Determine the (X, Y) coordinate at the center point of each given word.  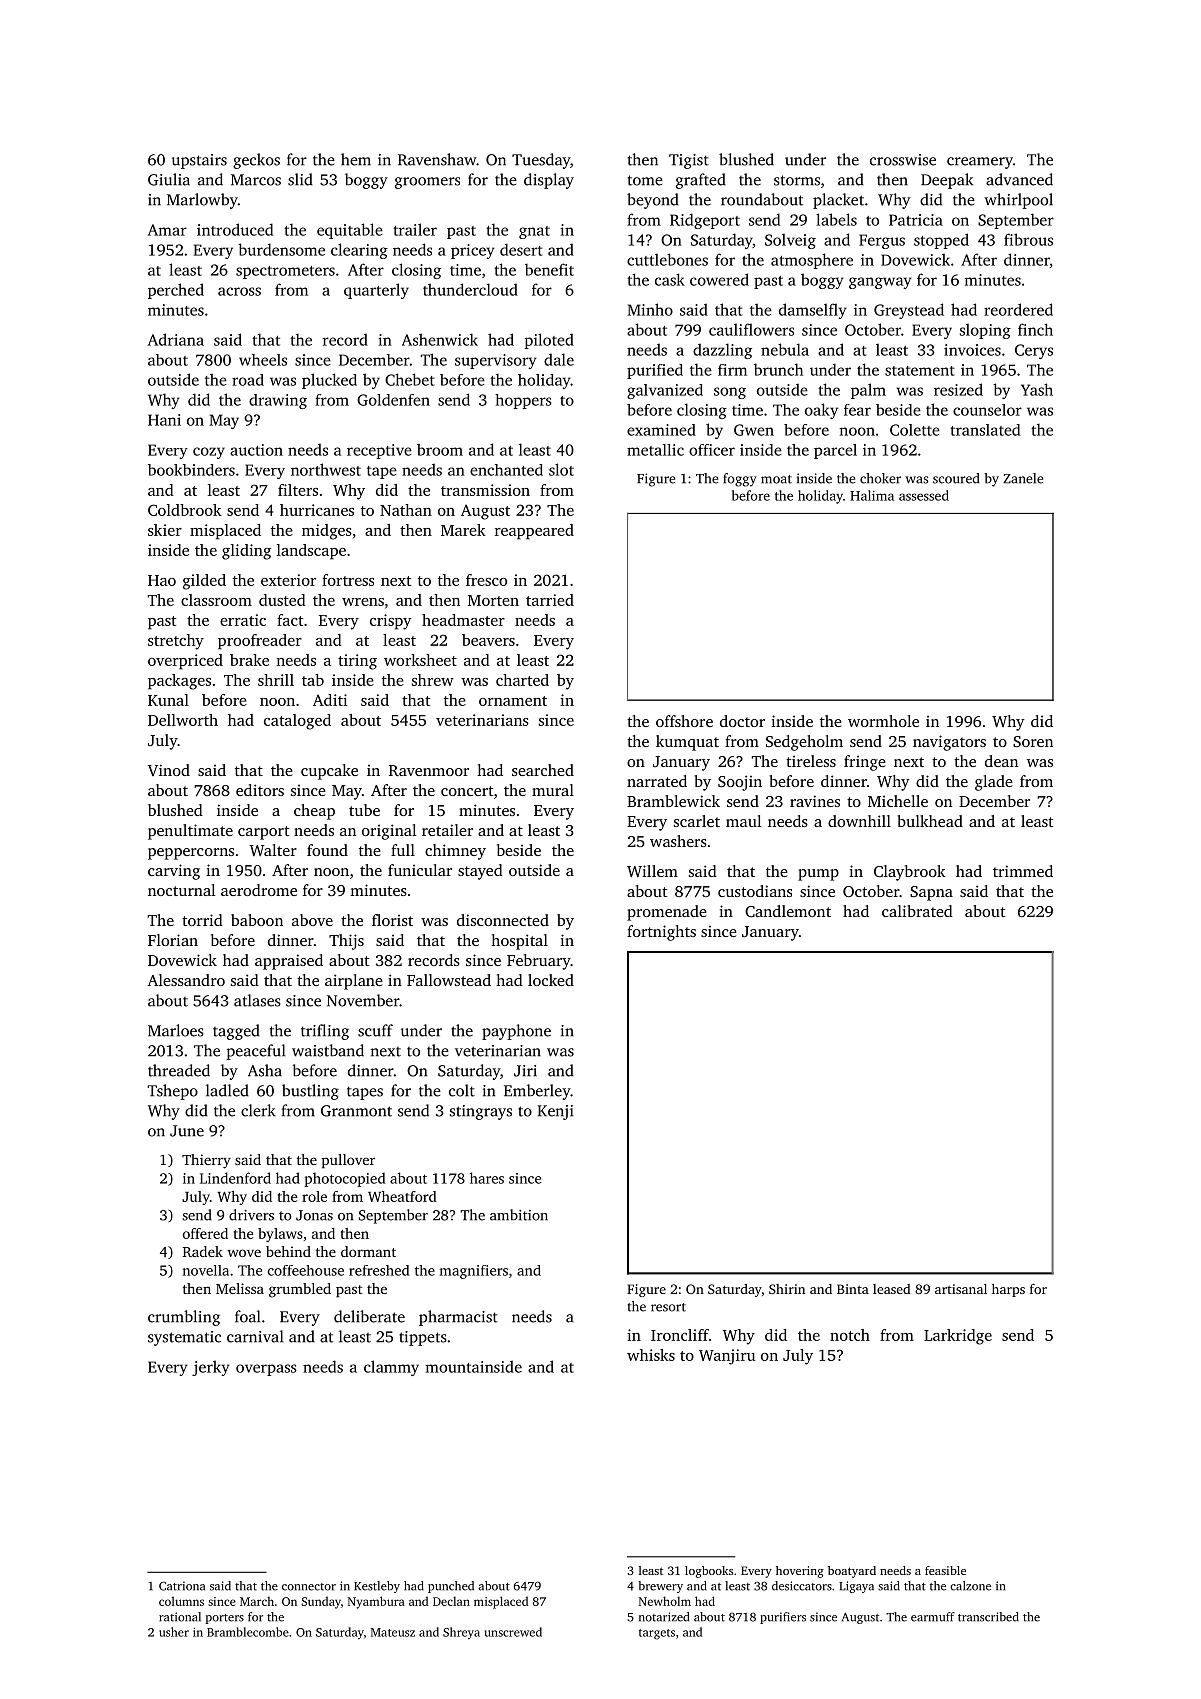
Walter (273, 850)
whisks (651, 1355)
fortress (348, 580)
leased (892, 1289)
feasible (945, 1570)
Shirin (787, 1289)
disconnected (503, 920)
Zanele (1023, 478)
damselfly (813, 311)
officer (712, 450)
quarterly (376, 291)
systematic (184, 1338)
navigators (949, 743)
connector (309, 1587)
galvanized (665, 391)
